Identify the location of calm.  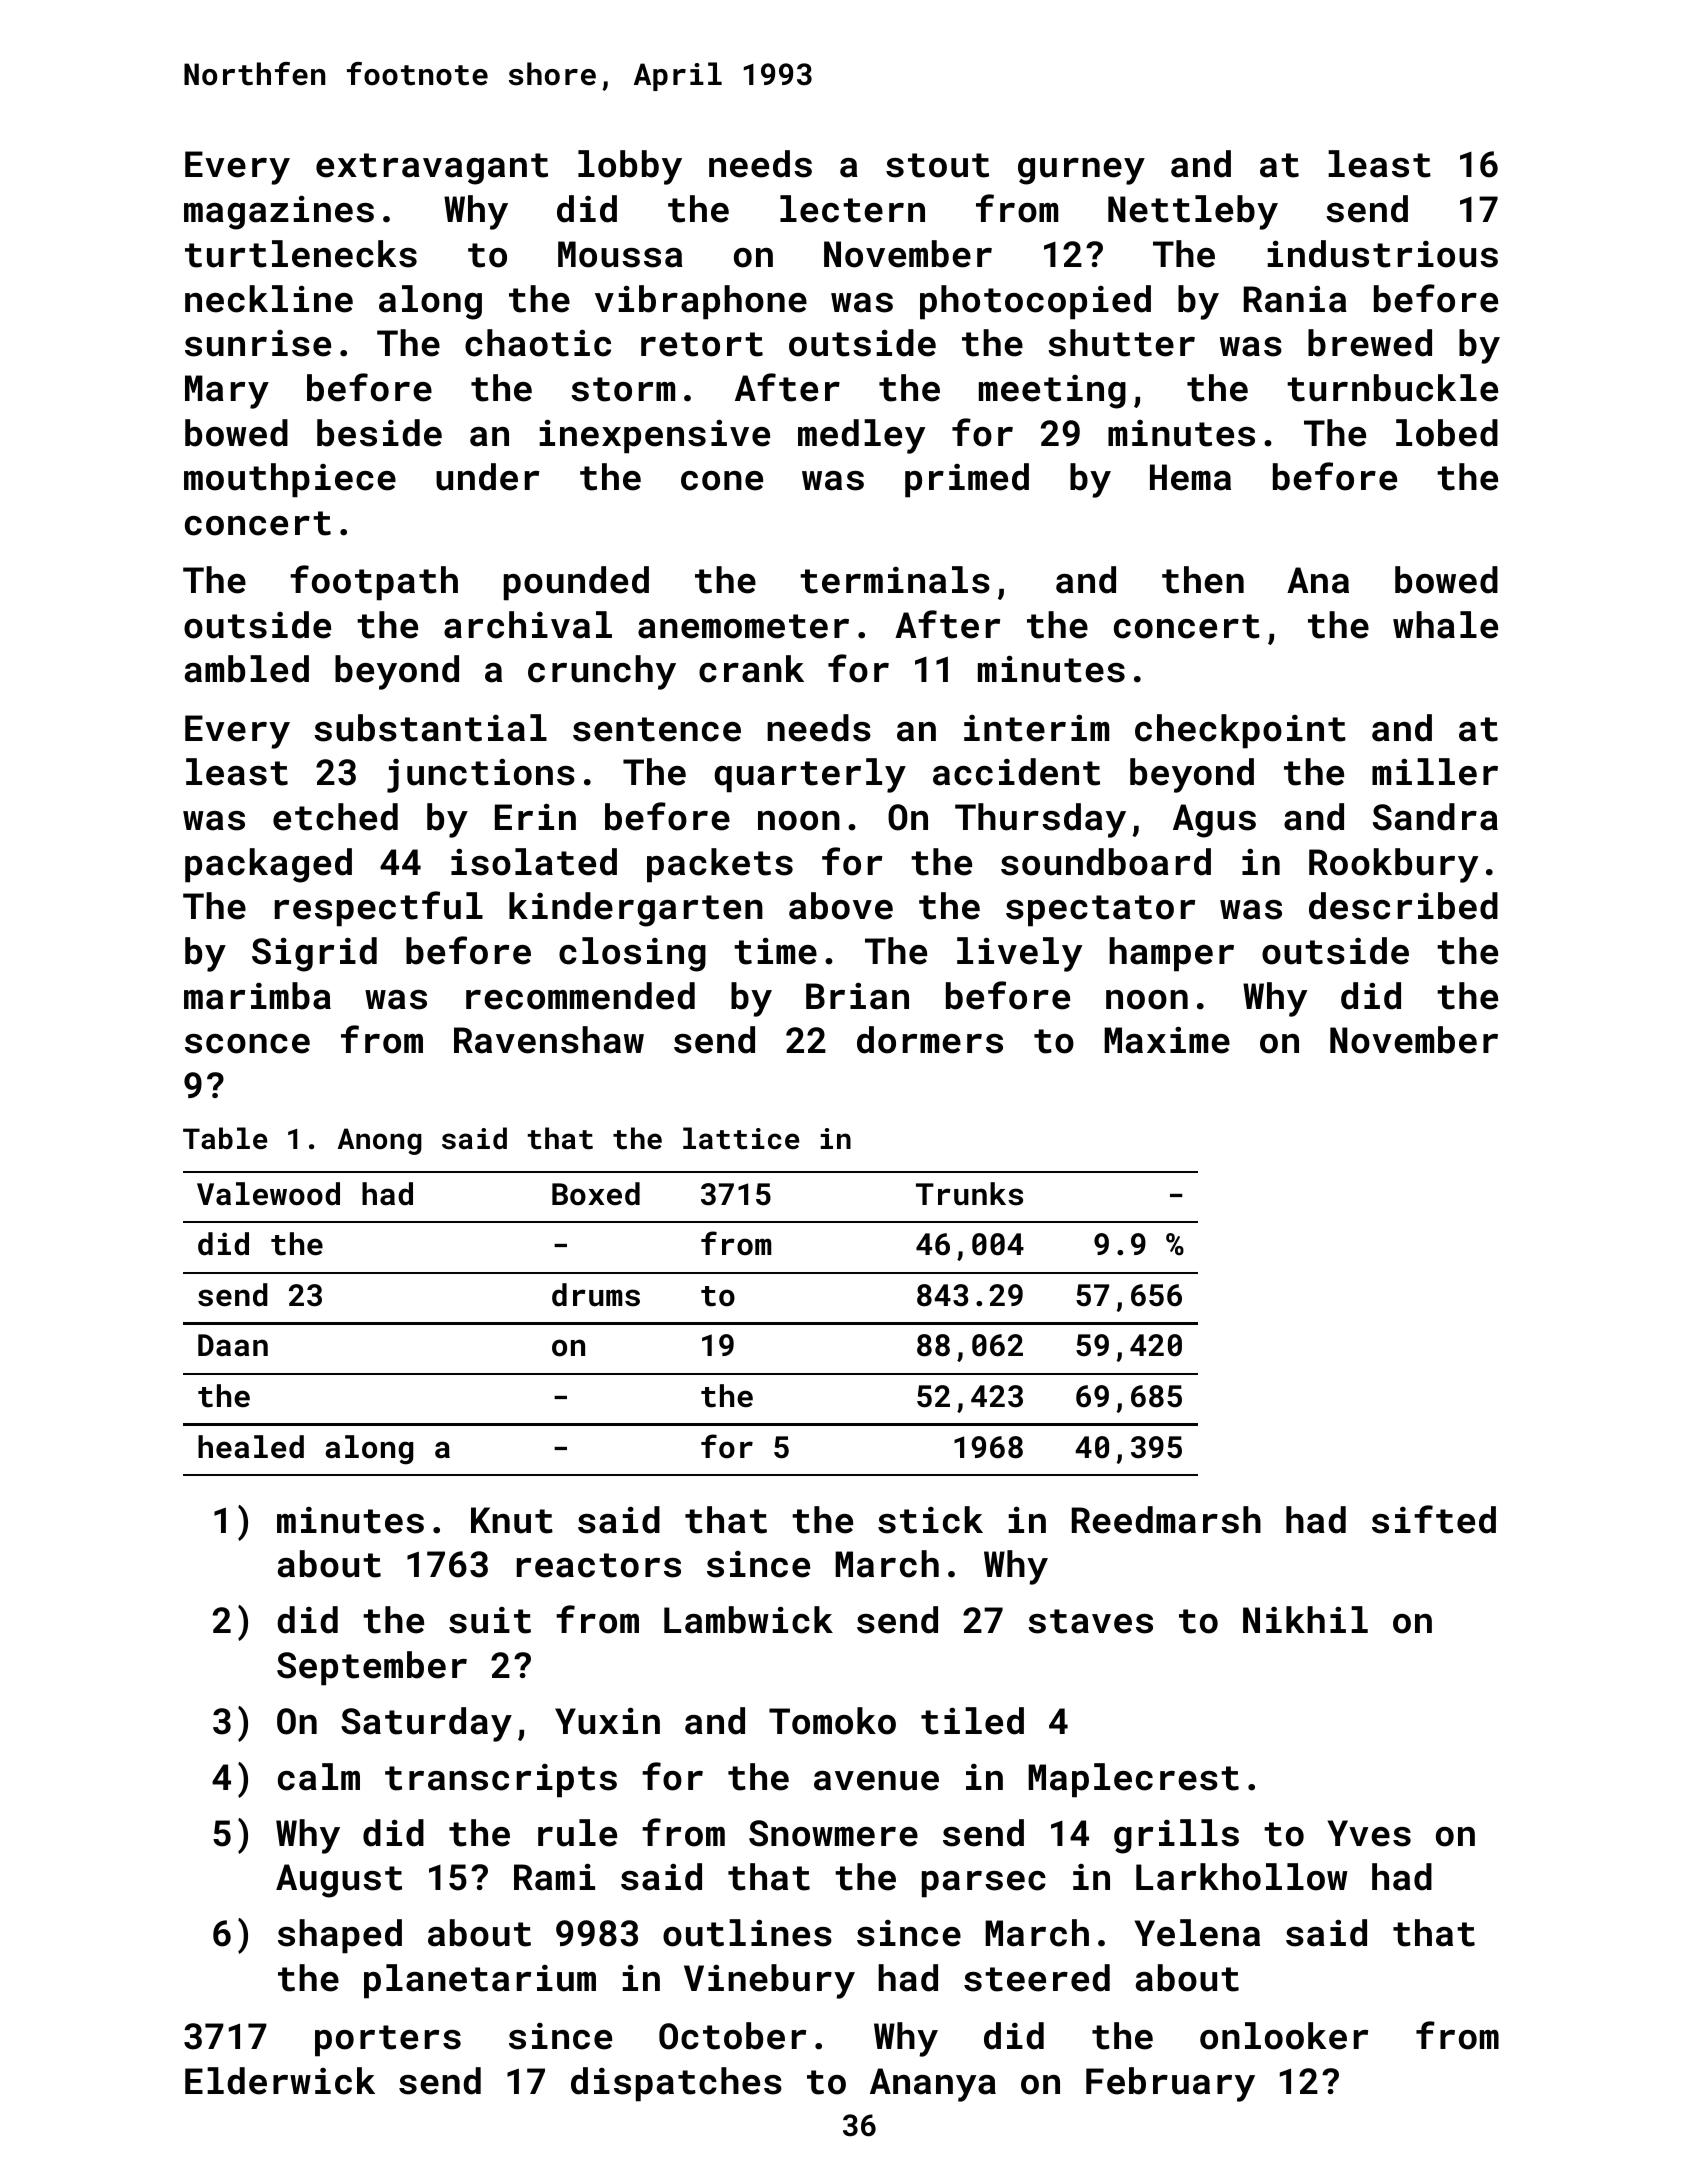
(319, 1777).
